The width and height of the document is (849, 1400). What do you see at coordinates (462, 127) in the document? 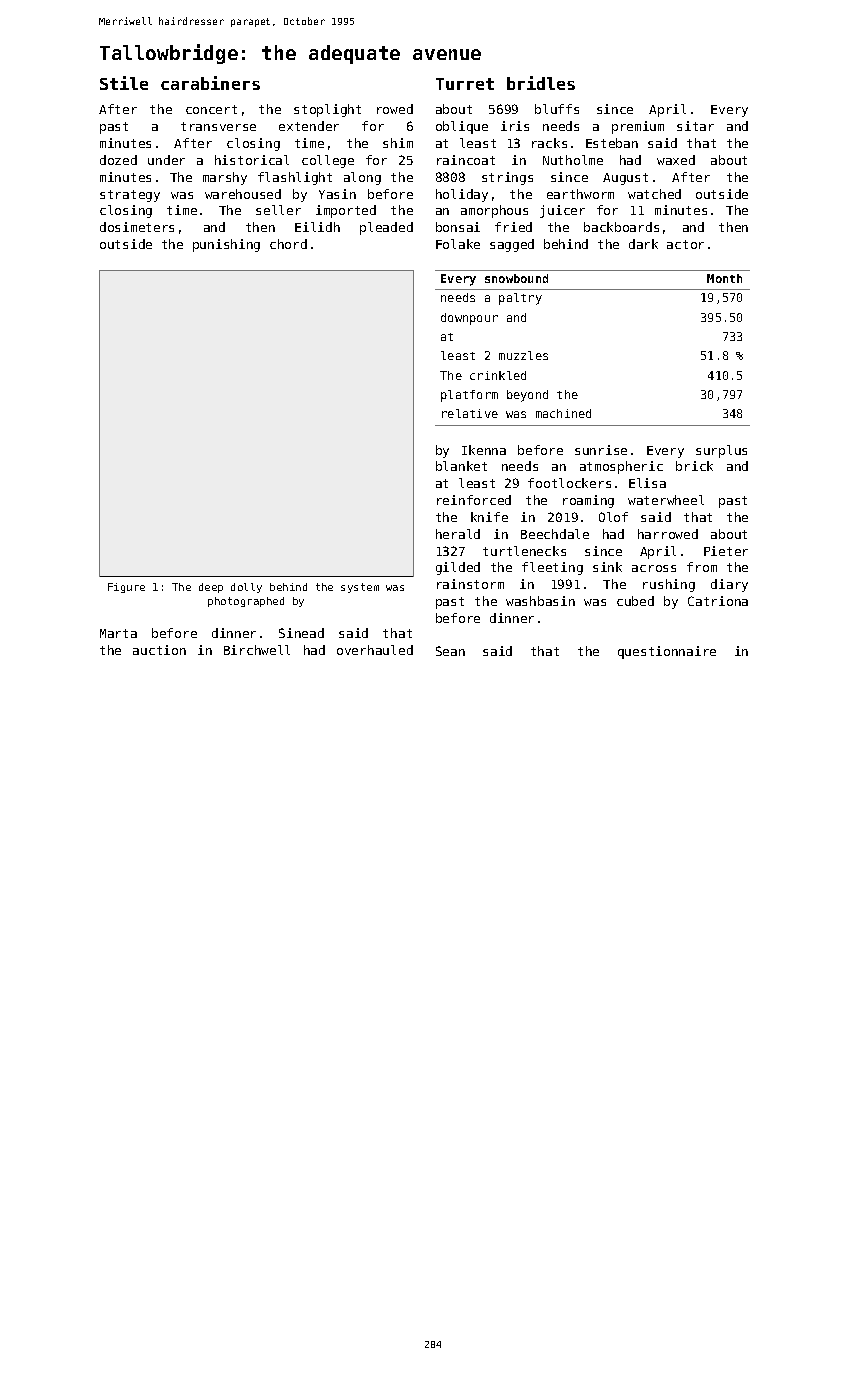
I see `oblique` at bounding box center [462, 127].
